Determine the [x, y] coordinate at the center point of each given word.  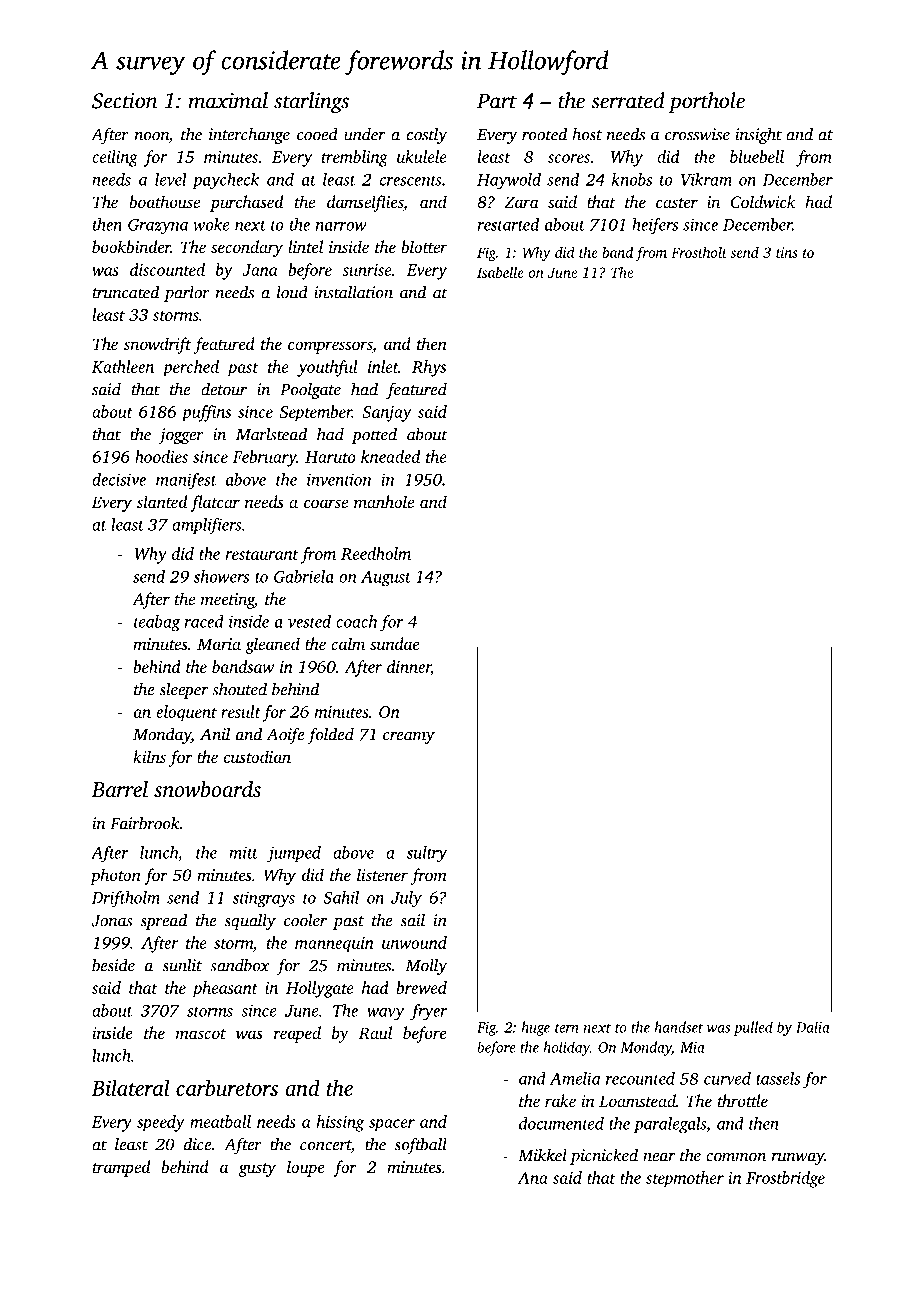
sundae [395, 643]
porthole [706, 102]
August [386, 578]
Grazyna [158, 227]
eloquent [186, 713]
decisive [119, 479]
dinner [409, 667]
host [587, 134]
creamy [409, 738]
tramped [121, 1168]
